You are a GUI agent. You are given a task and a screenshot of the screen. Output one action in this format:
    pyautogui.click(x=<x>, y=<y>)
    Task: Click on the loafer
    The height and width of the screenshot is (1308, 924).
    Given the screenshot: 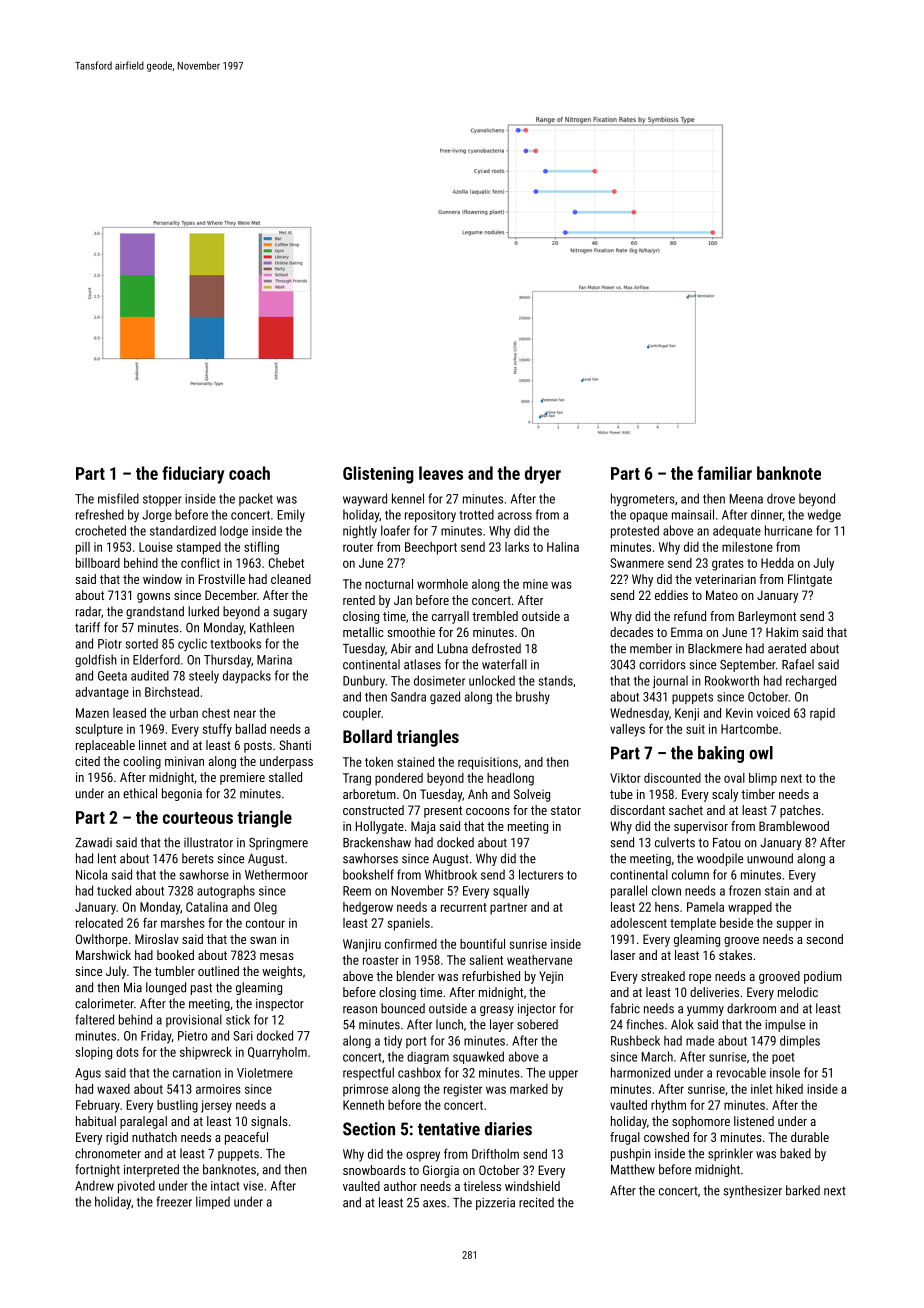 What is the action you would take?
    pyautogui.click(x=395, y=530)
